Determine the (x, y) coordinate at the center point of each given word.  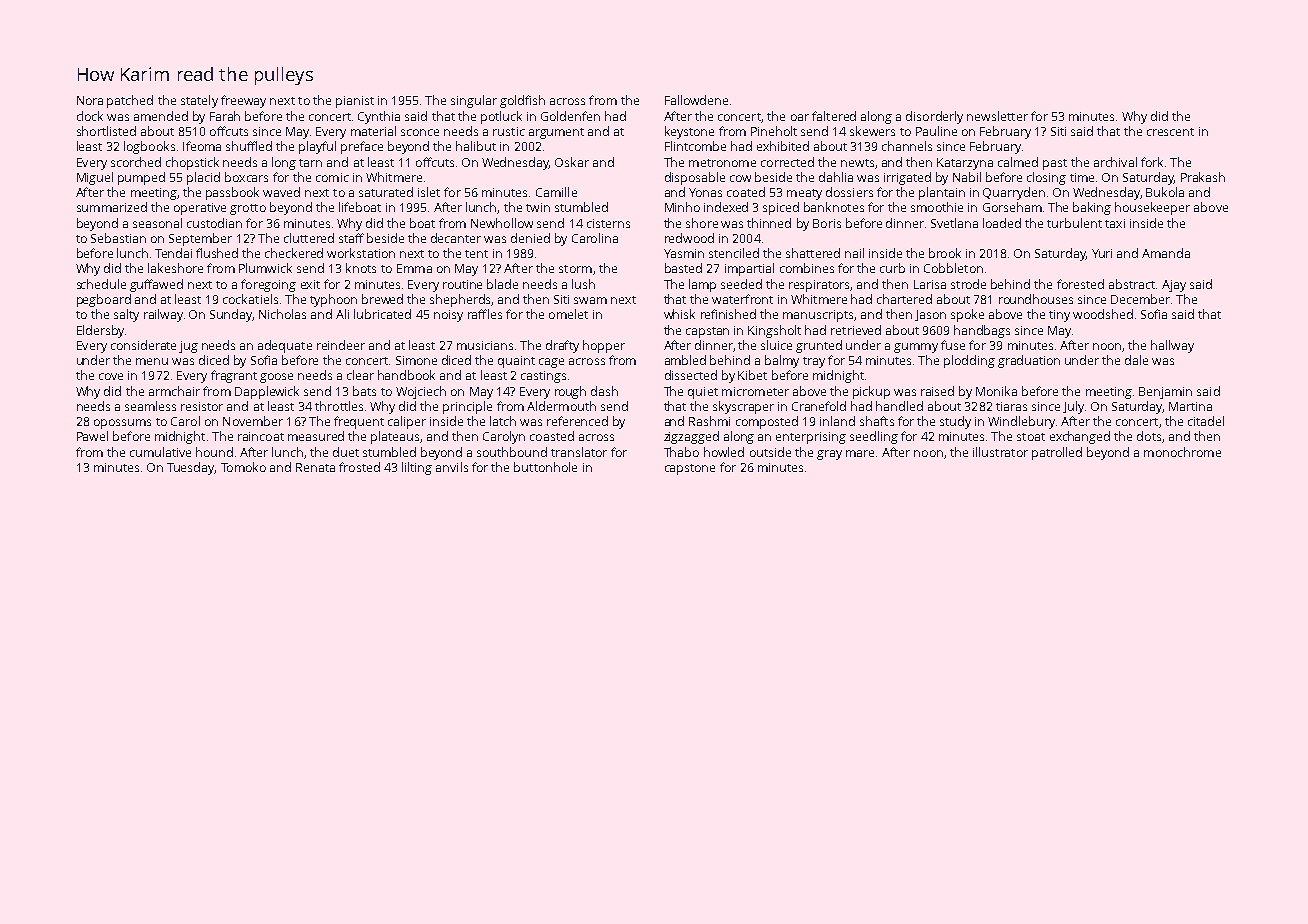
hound (214, 452)
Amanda (1166, 253)
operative (200, 209)
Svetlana (954, 223)
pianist (355, 102)
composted (767, 422)
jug (188, 347)
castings (543, 377)
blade (502, 284)
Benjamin (1165, 393)
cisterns (608, 223)
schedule (101, 284)
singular (474, 101)
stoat (1031, 437)
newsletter (997, 116)
